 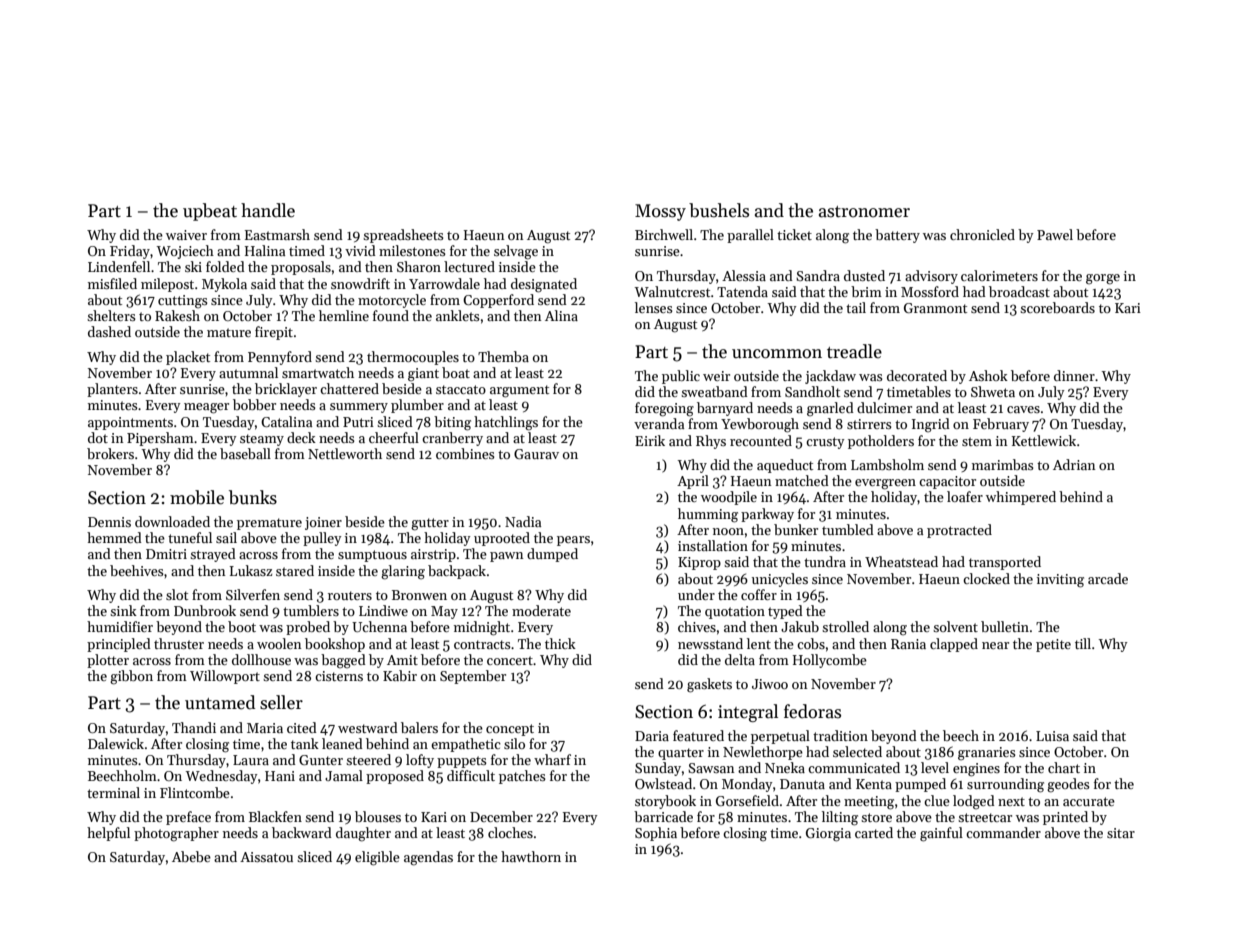 I want to click on gutter, so click(x=430, y=524).
